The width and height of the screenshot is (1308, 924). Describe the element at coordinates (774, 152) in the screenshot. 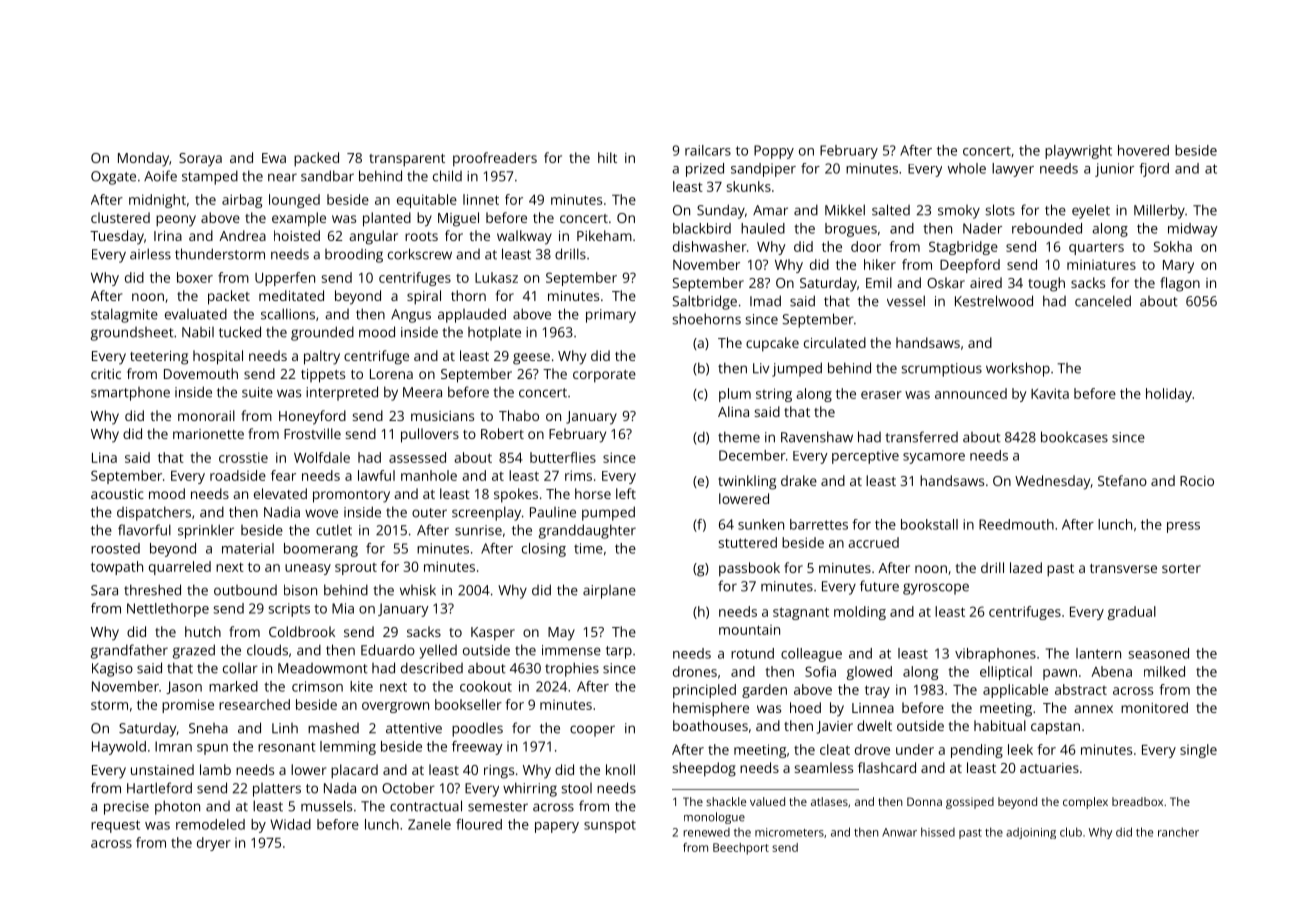

I see `Poppy` at that location.
